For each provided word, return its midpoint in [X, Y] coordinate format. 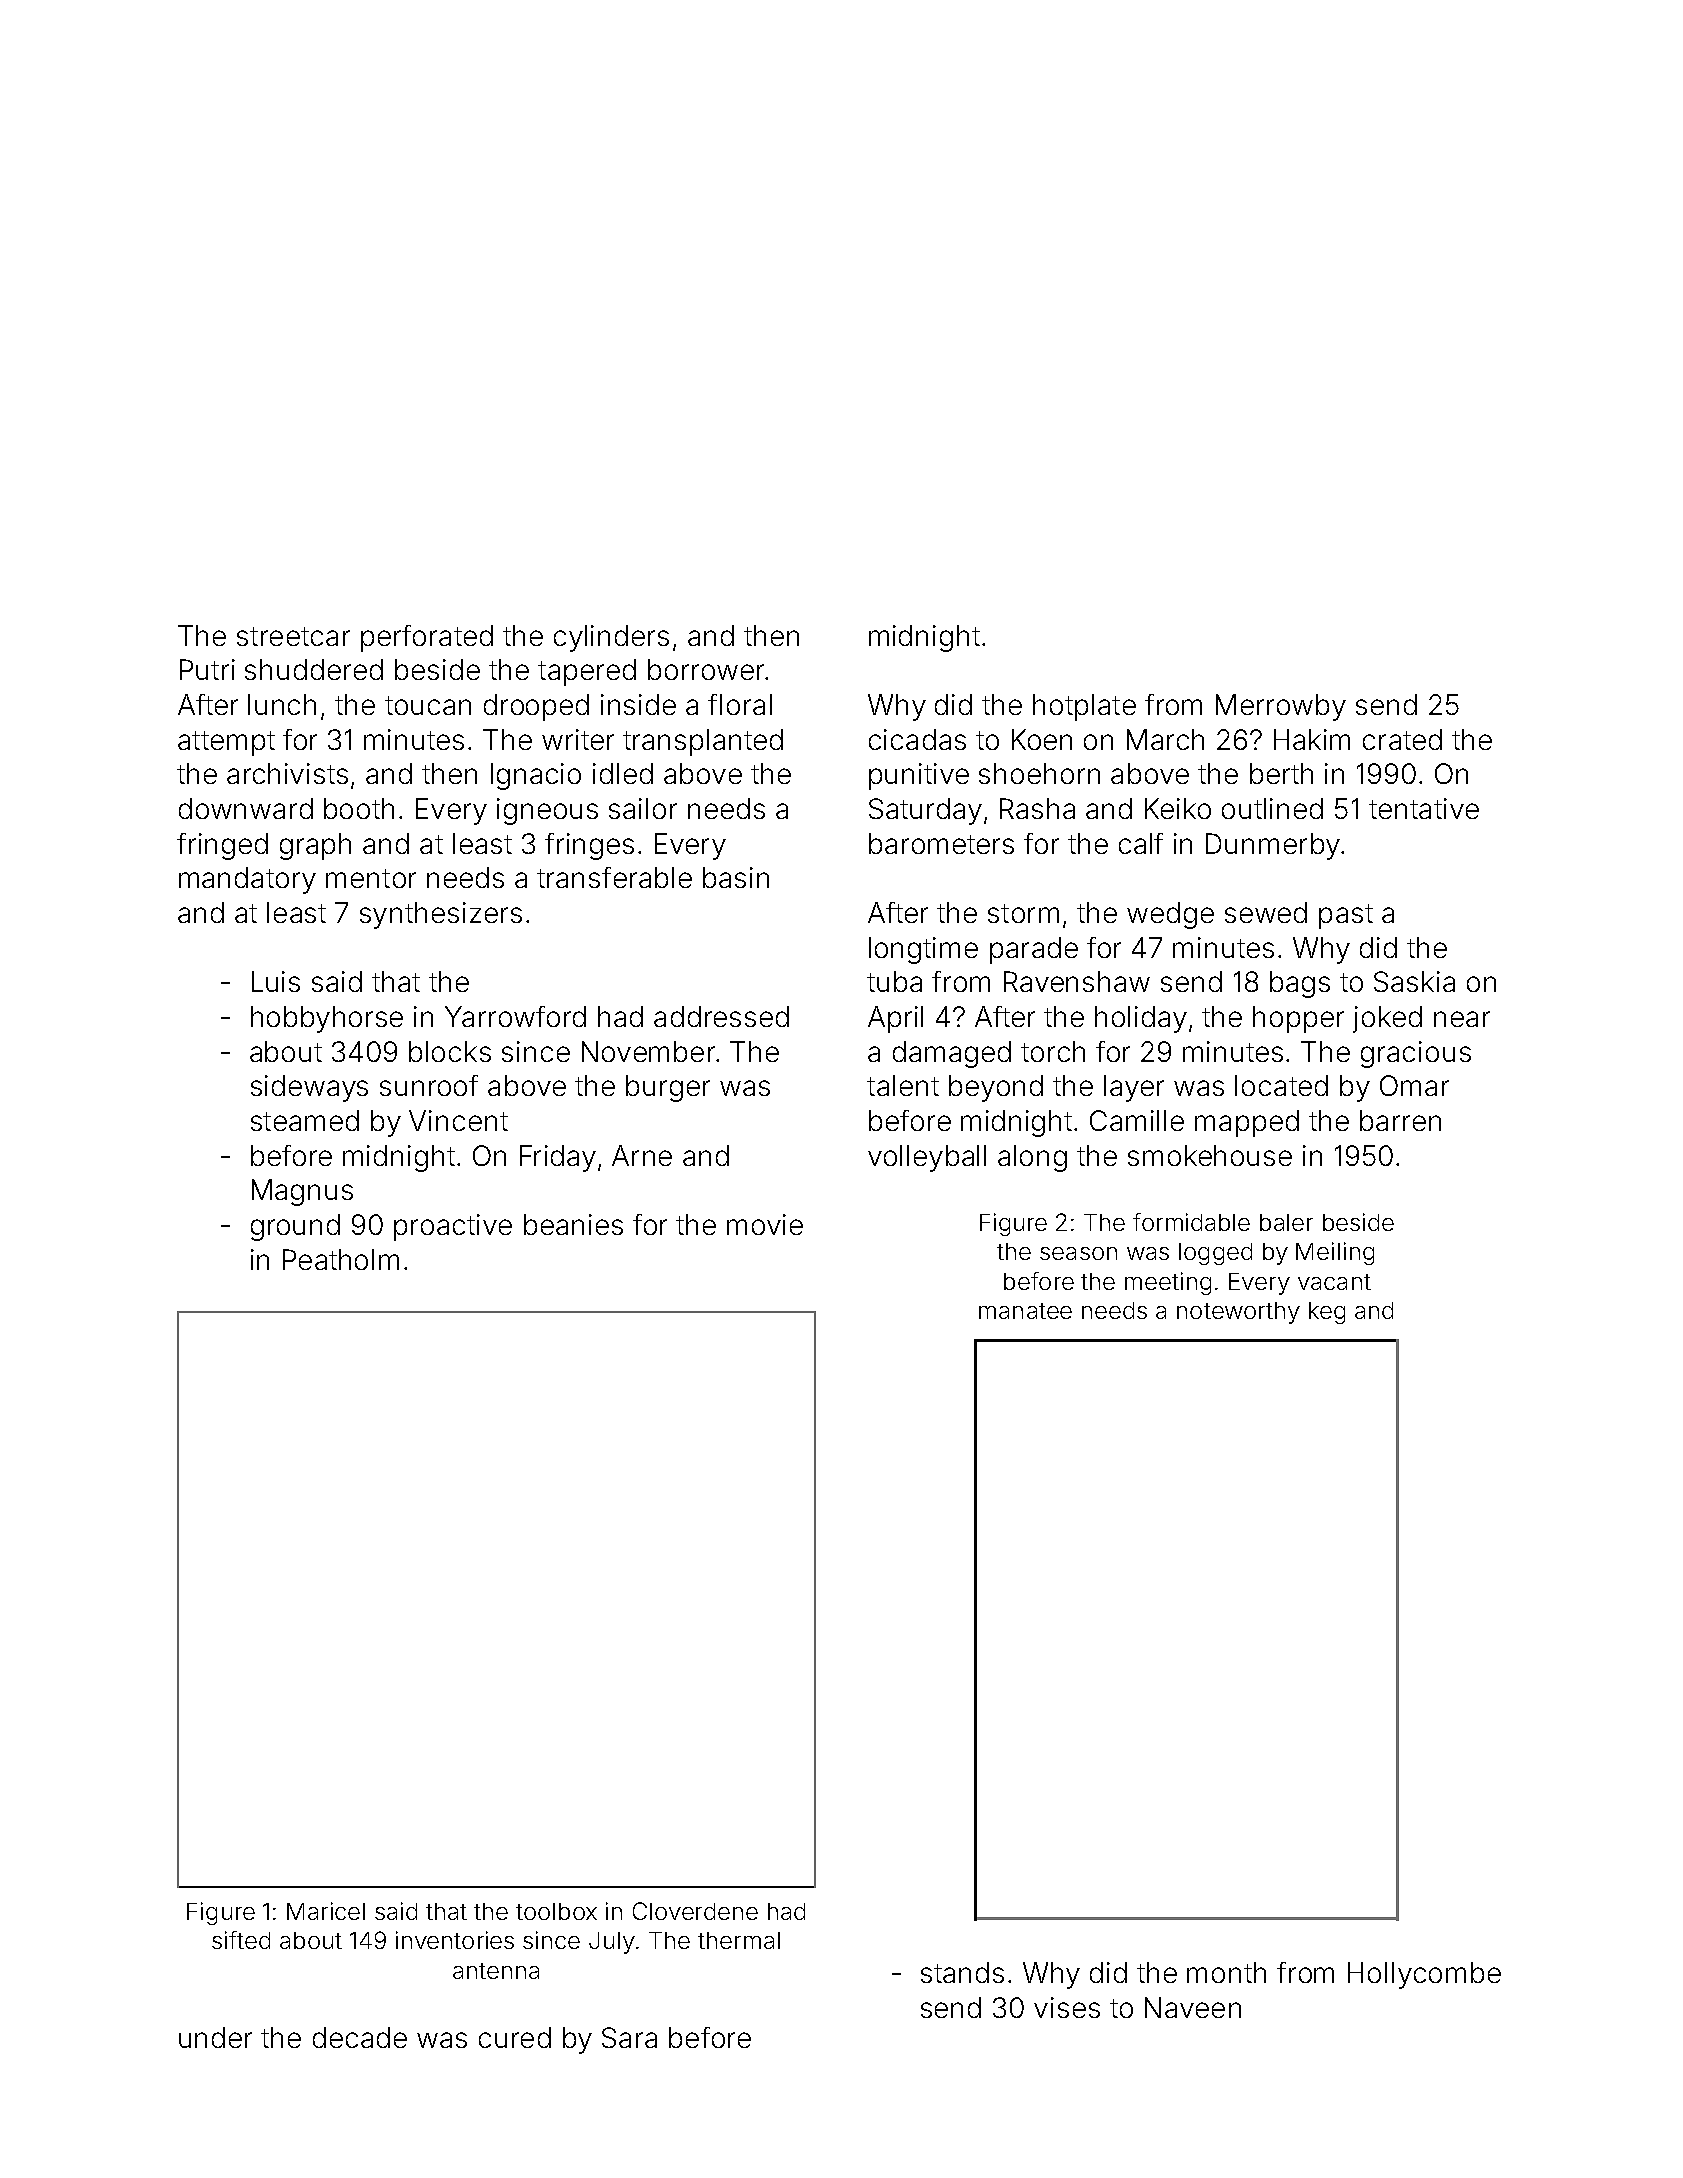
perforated [427, 638]
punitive [919, 776]
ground [295, 1227]
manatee [1025, 1311]
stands [962, 1972]
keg [1327, 1313]
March [1165, 739]
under [215, 2037]
